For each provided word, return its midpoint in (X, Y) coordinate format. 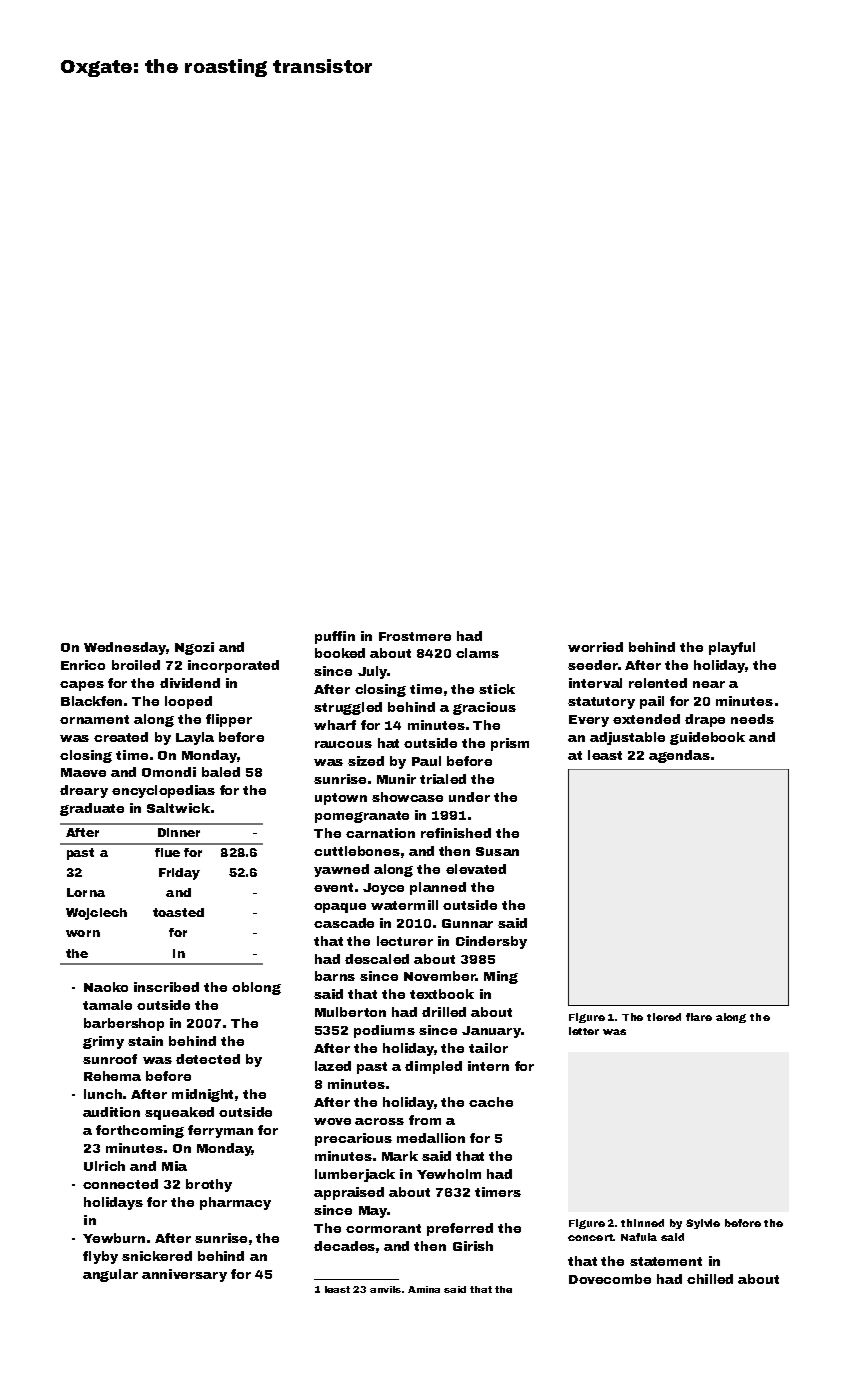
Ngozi (194, 648)
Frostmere (415, 636)
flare (699, 1017)
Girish (473, 1246)
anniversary (184, 1275)
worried (595, 647)
